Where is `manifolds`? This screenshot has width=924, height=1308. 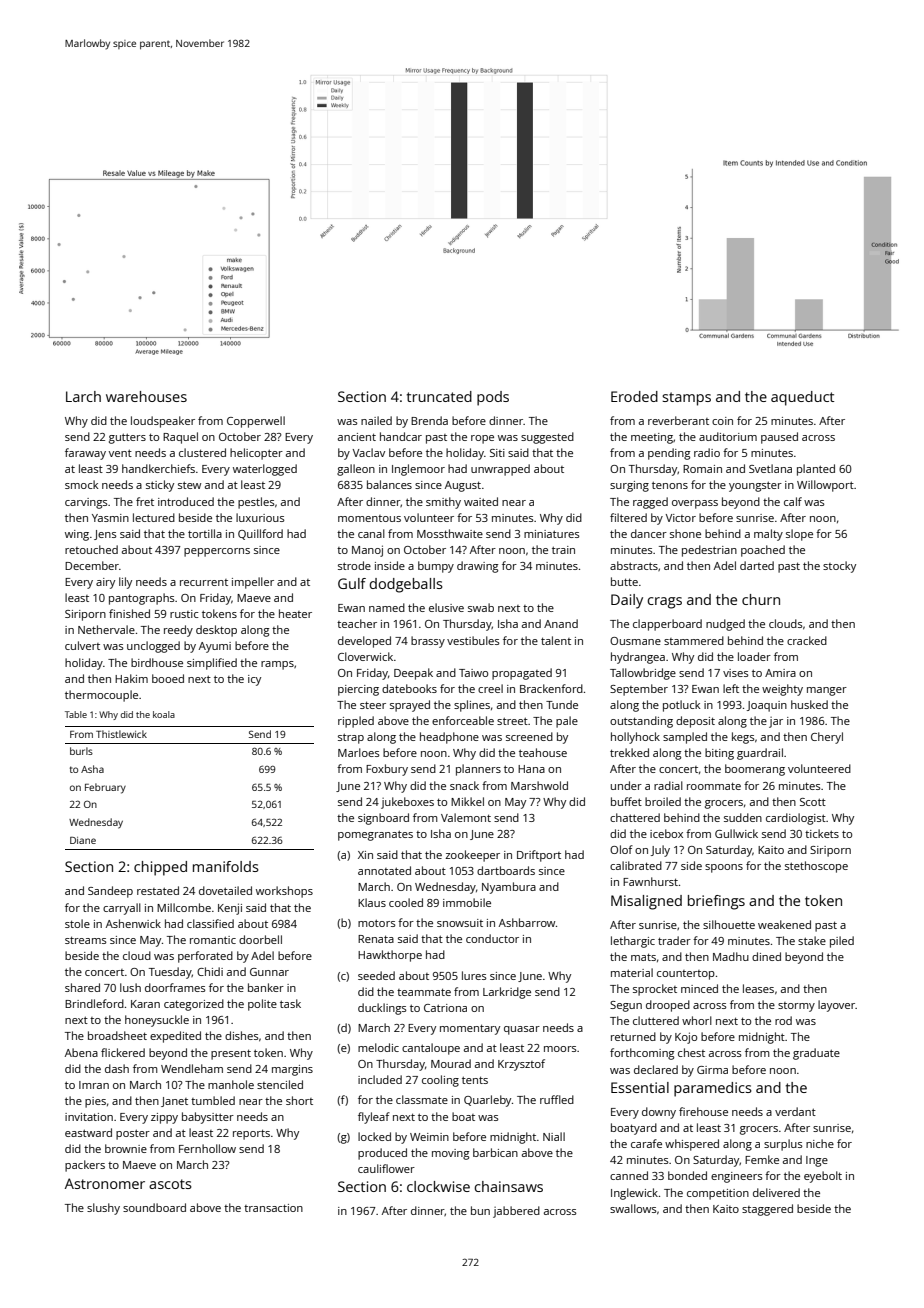 manifolds is located at coordinates (226, 866).
